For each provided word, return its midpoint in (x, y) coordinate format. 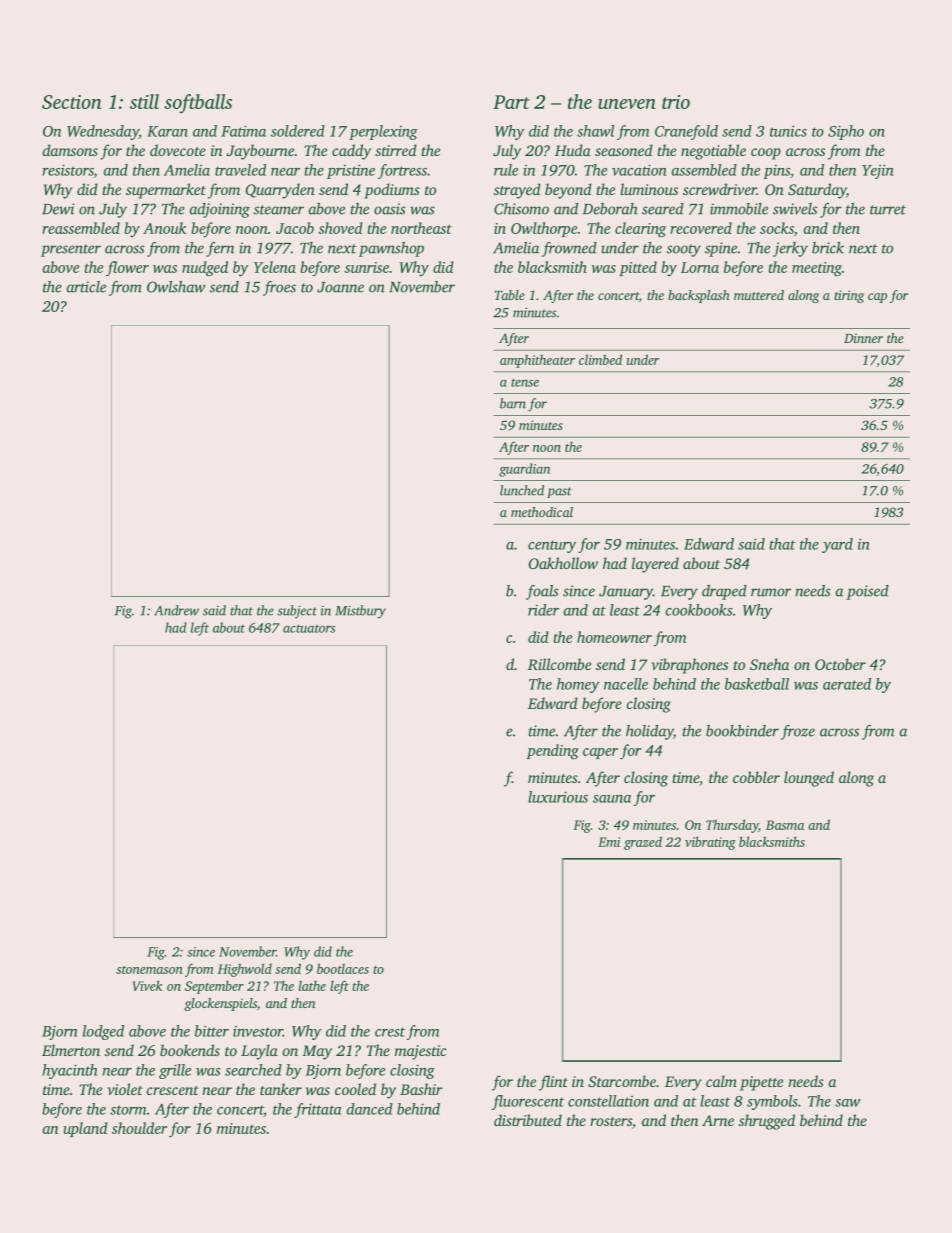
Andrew (176, 610)
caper (600, 753)
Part (511, 102)
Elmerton (71, 1050)
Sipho (846, 132)
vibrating (710, 843)
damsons (70, 150)
